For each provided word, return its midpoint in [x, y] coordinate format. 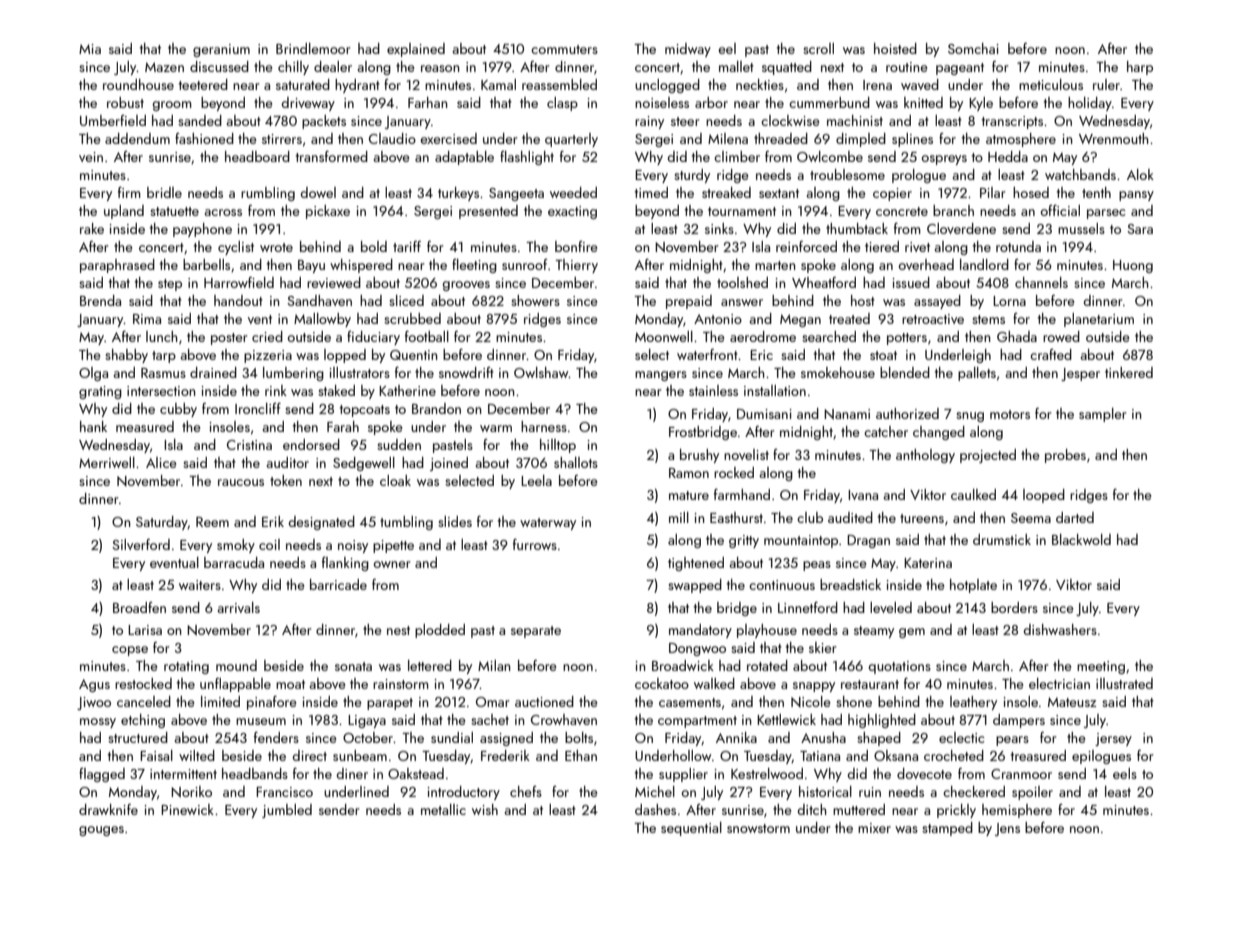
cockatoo [662, 683]
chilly [293, 68]
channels [1041, 282]
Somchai [973, 48]
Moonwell [664, 336]
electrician [1059, 683]
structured [138, 737]
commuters [564, 49]
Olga [93, 374]
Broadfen [139, 607]
